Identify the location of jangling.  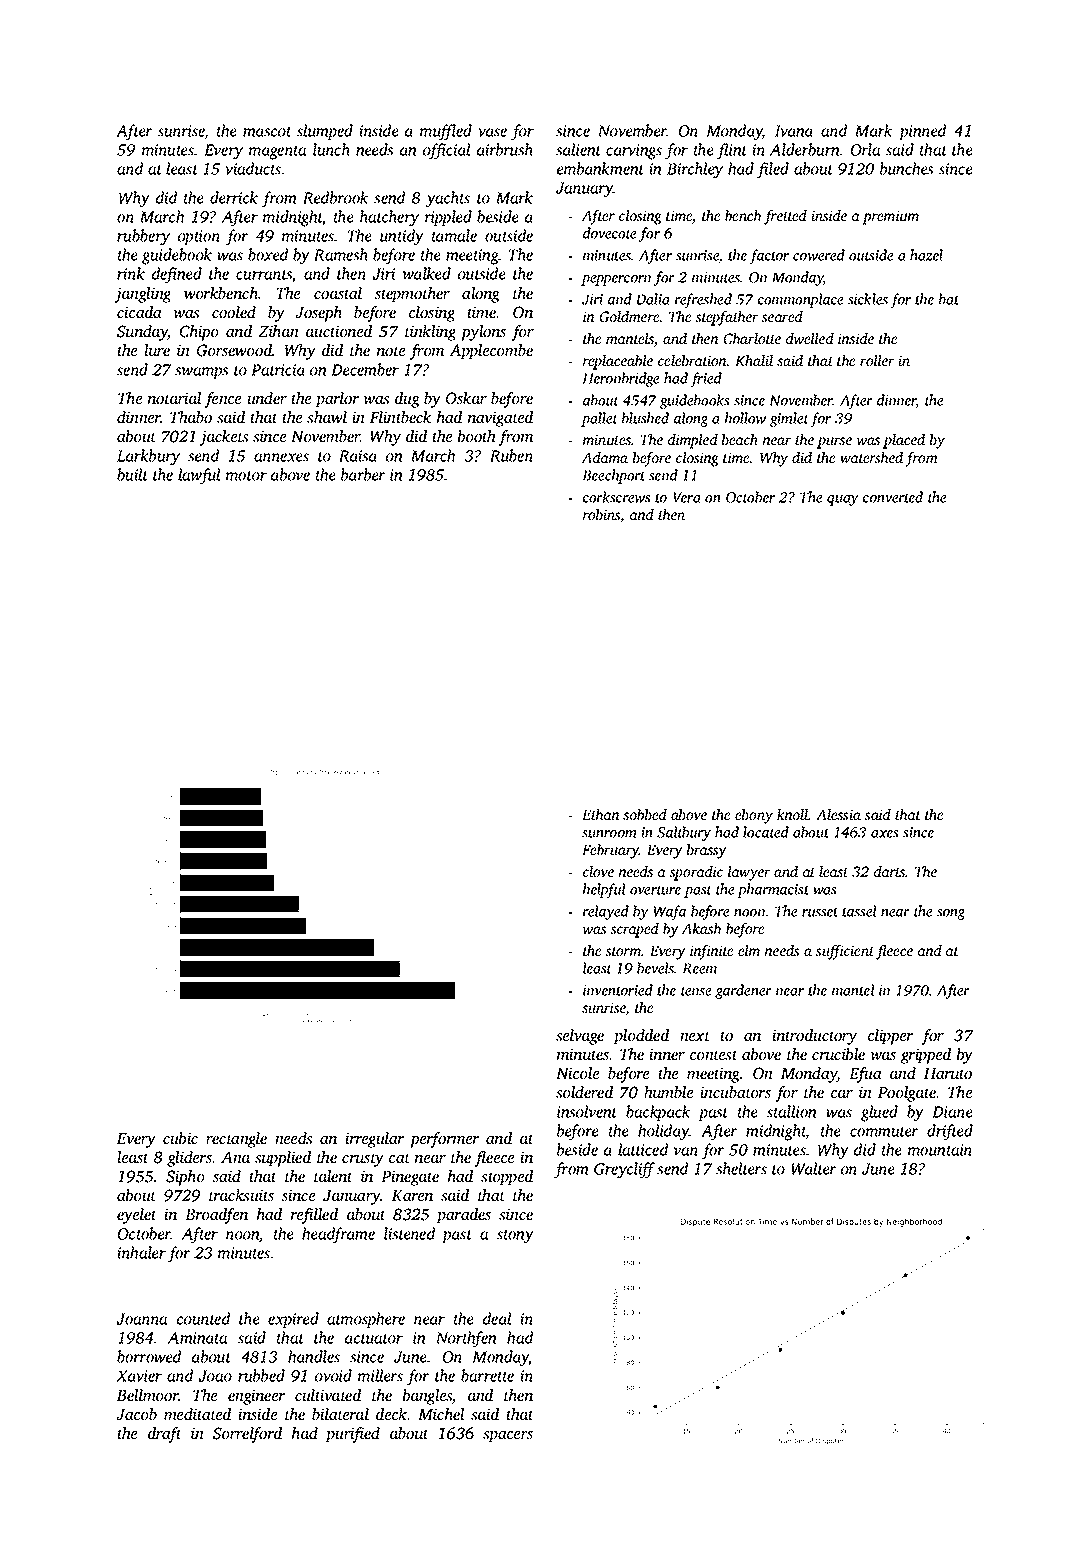
(143, 295).
